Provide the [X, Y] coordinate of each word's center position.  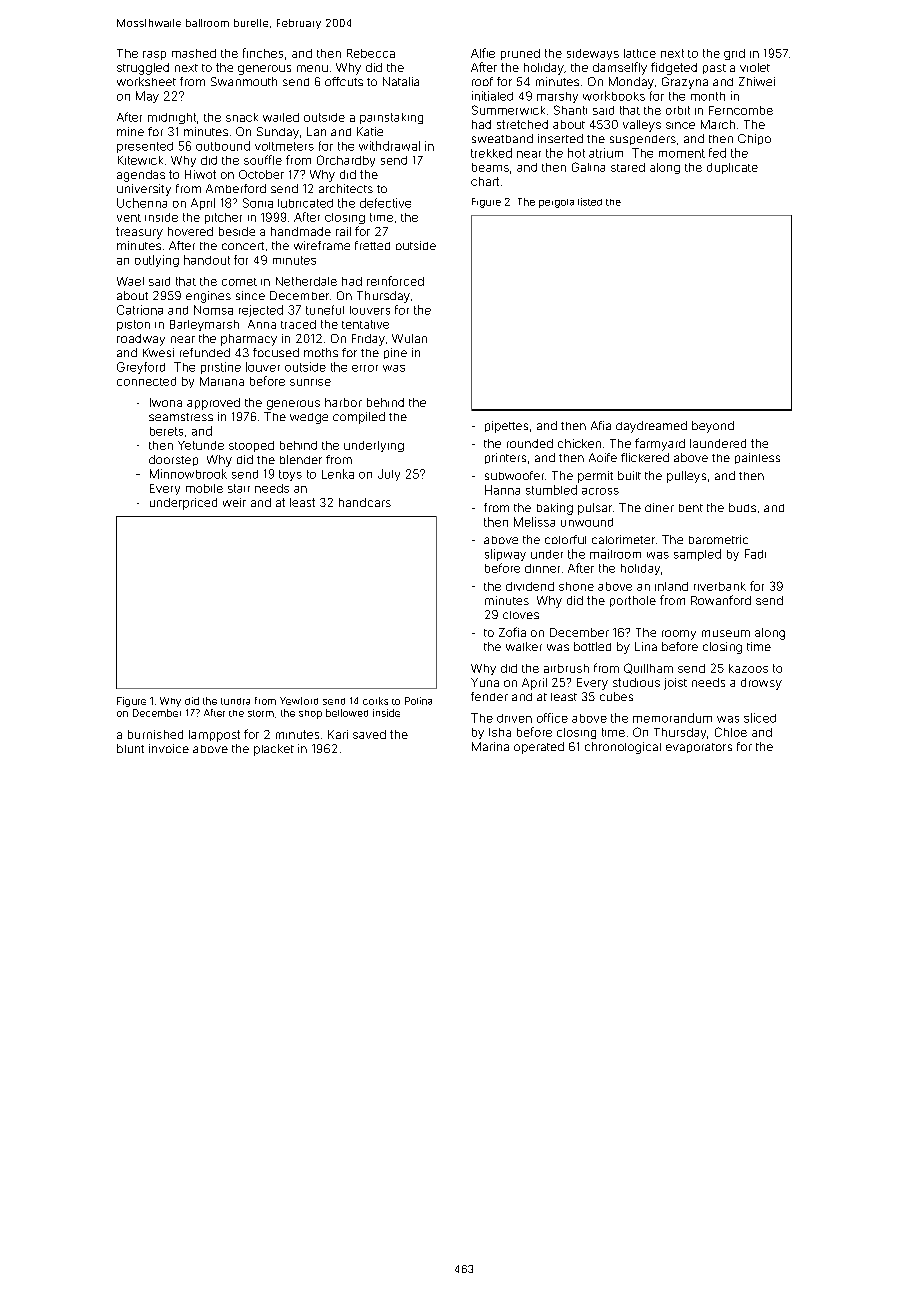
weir [234, 502]
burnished [155, 734]
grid [734, 54]
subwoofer [514, 475]
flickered [645, 457]
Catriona [140, 310]
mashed [194, 53]
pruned [520, 54]
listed [590, 202]
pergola [556, 203]
